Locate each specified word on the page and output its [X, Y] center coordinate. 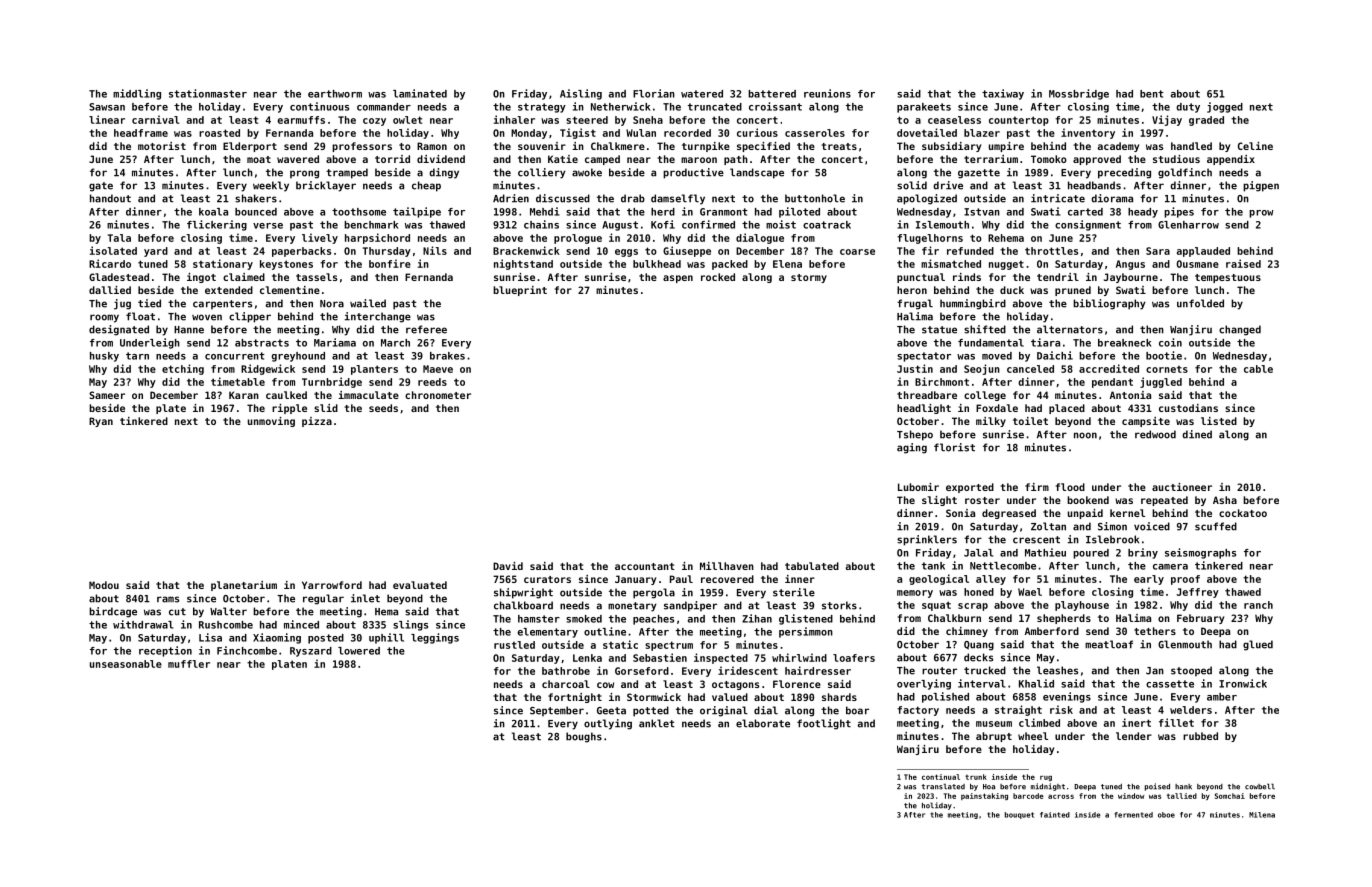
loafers [854, 658]
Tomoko [1049, 159]
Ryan [101, 422]
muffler [189, 664]
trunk [976, 777]
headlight [924, 409]
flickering [217, 225]
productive [693, 173]
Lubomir [918, 487]
